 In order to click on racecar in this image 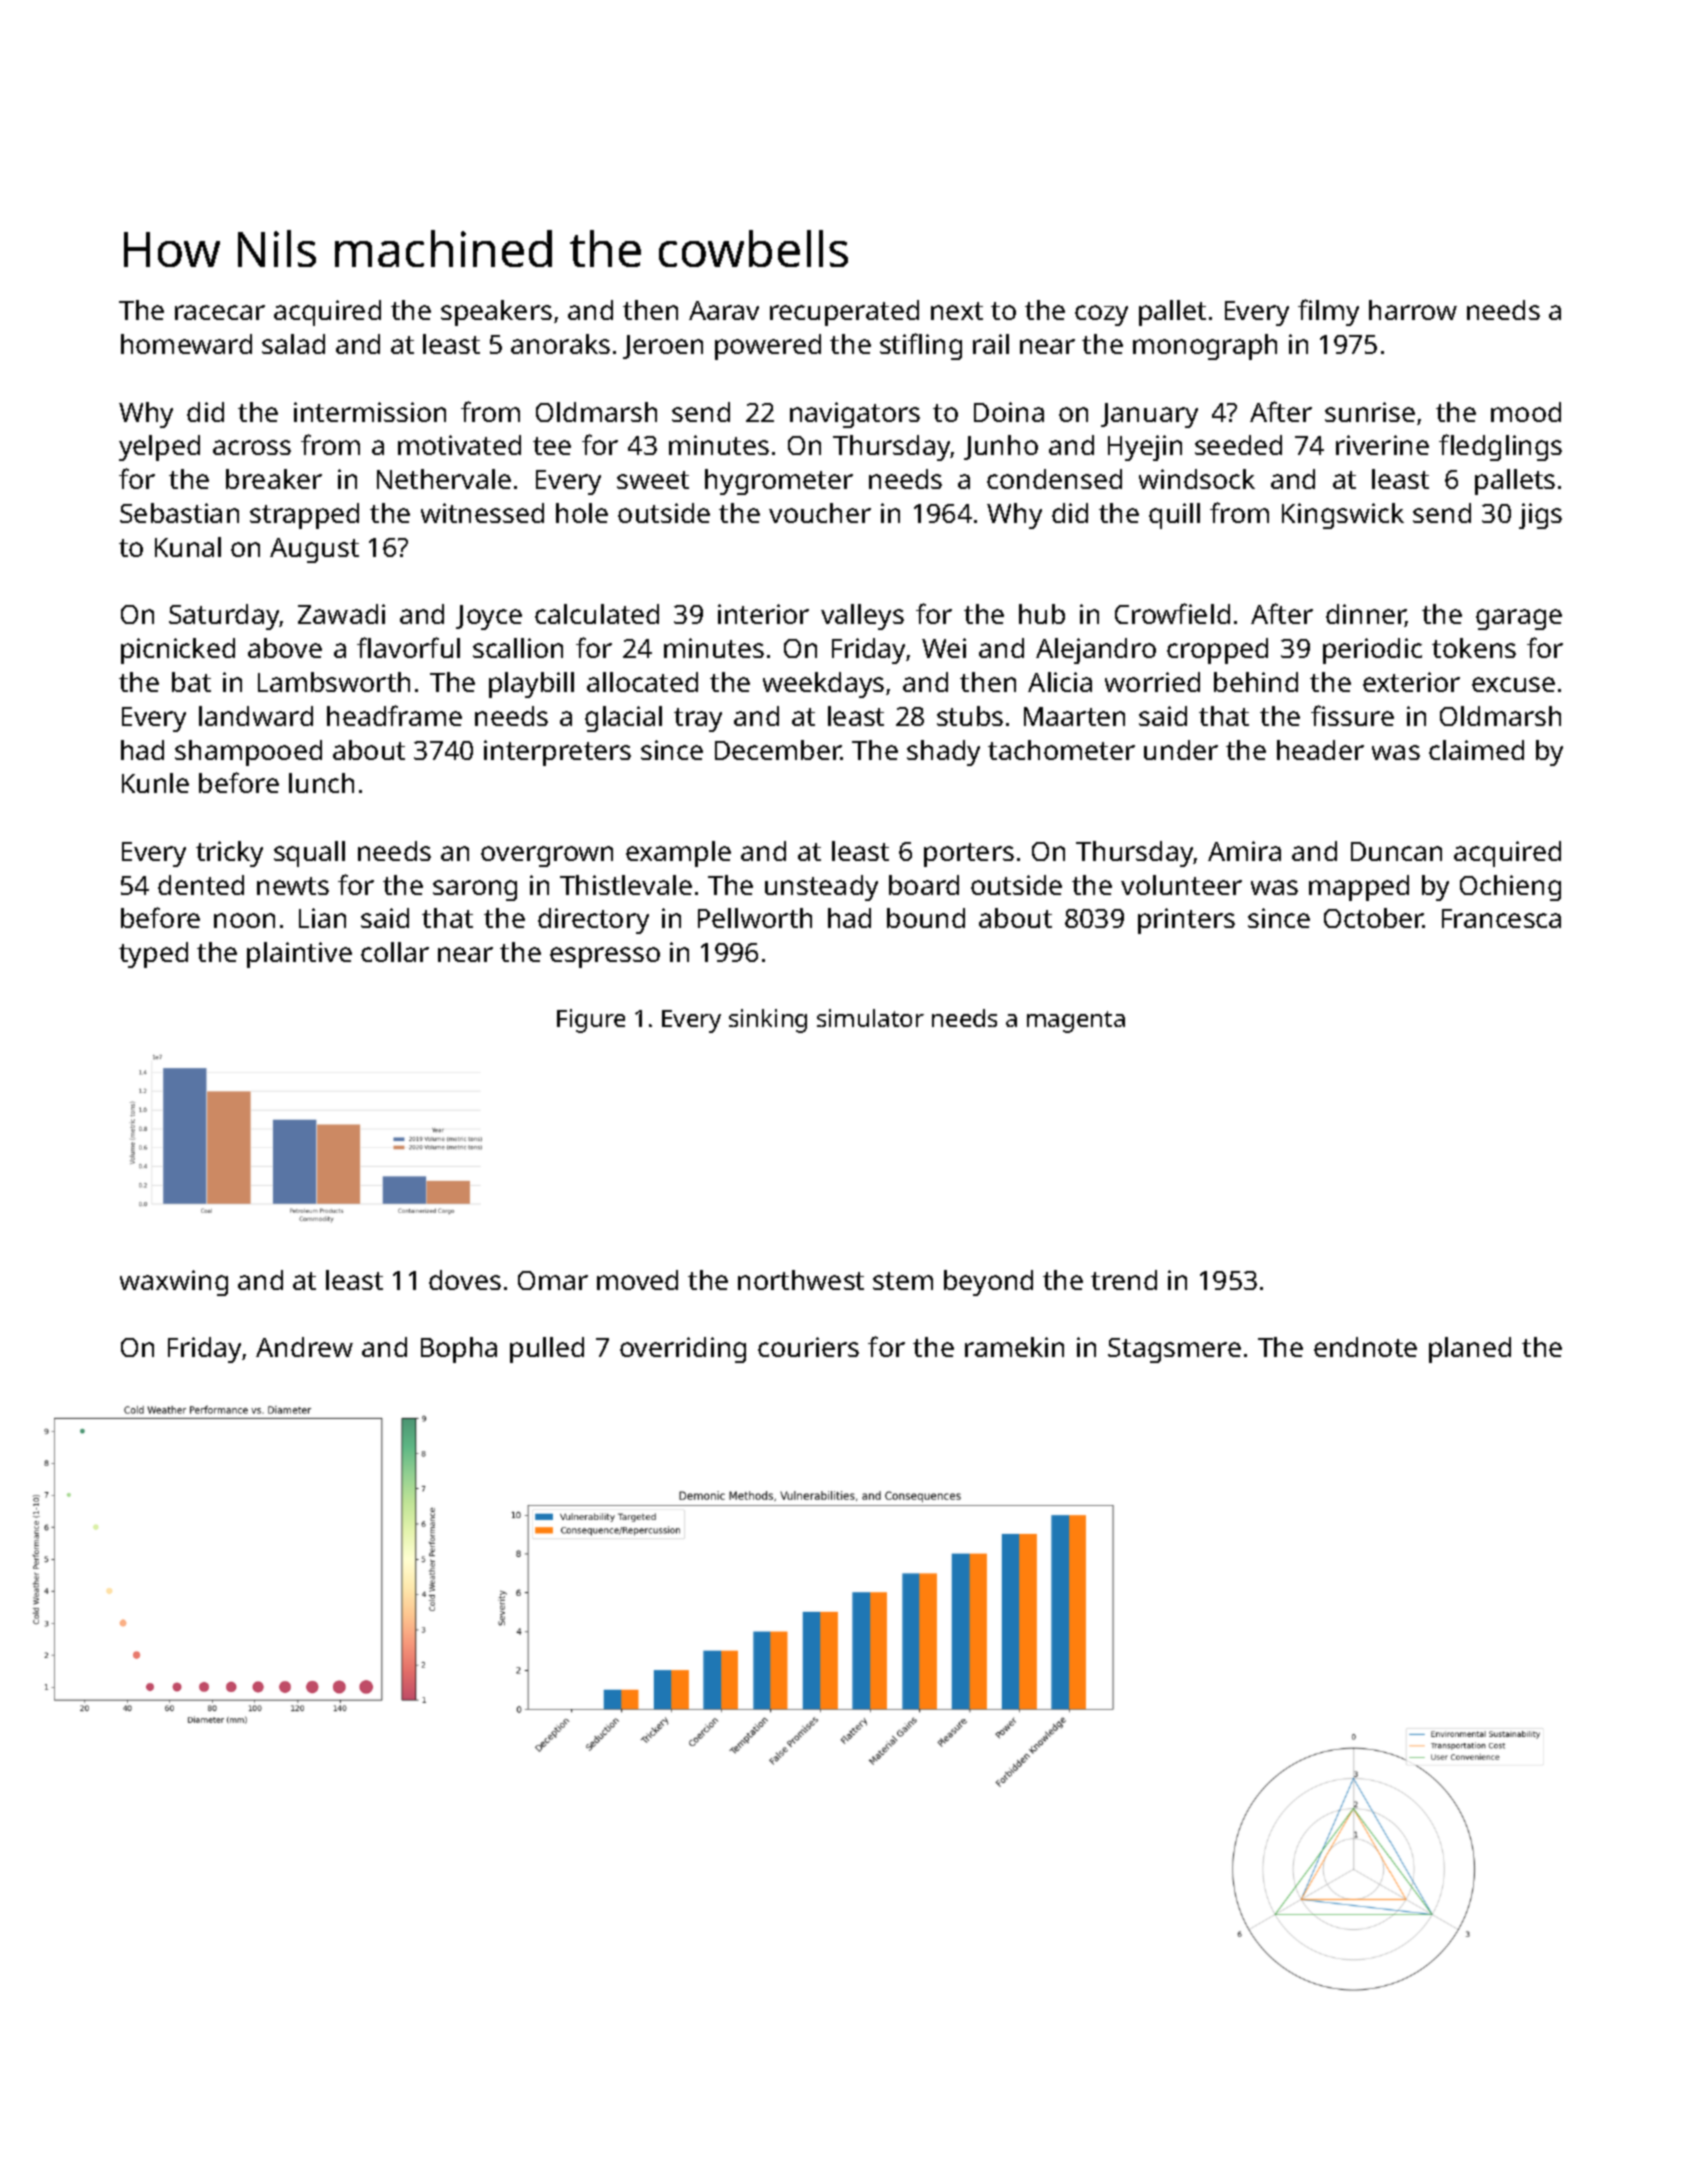, I will do `click(220, 312)`.
